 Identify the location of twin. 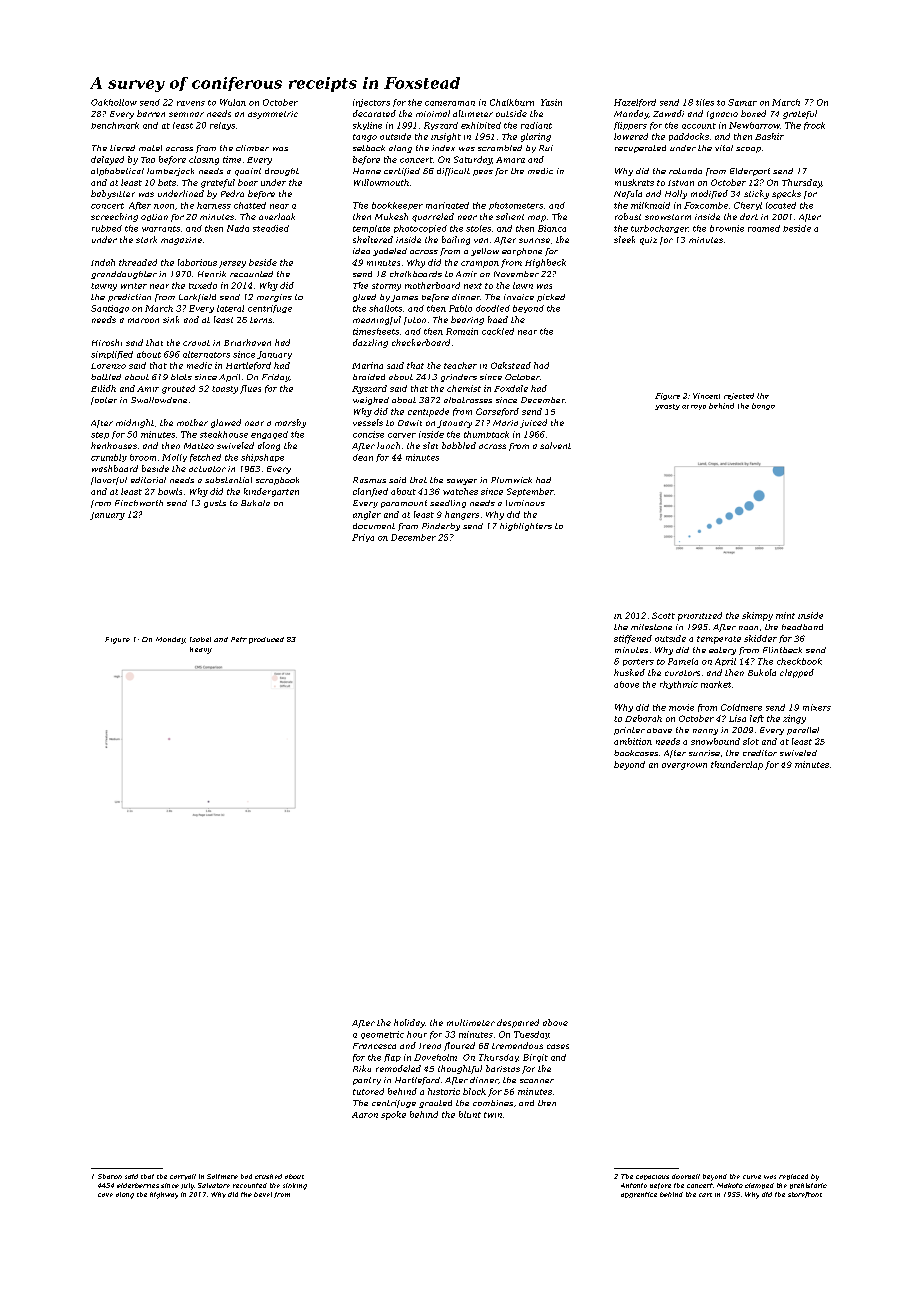
(493, 1115).
